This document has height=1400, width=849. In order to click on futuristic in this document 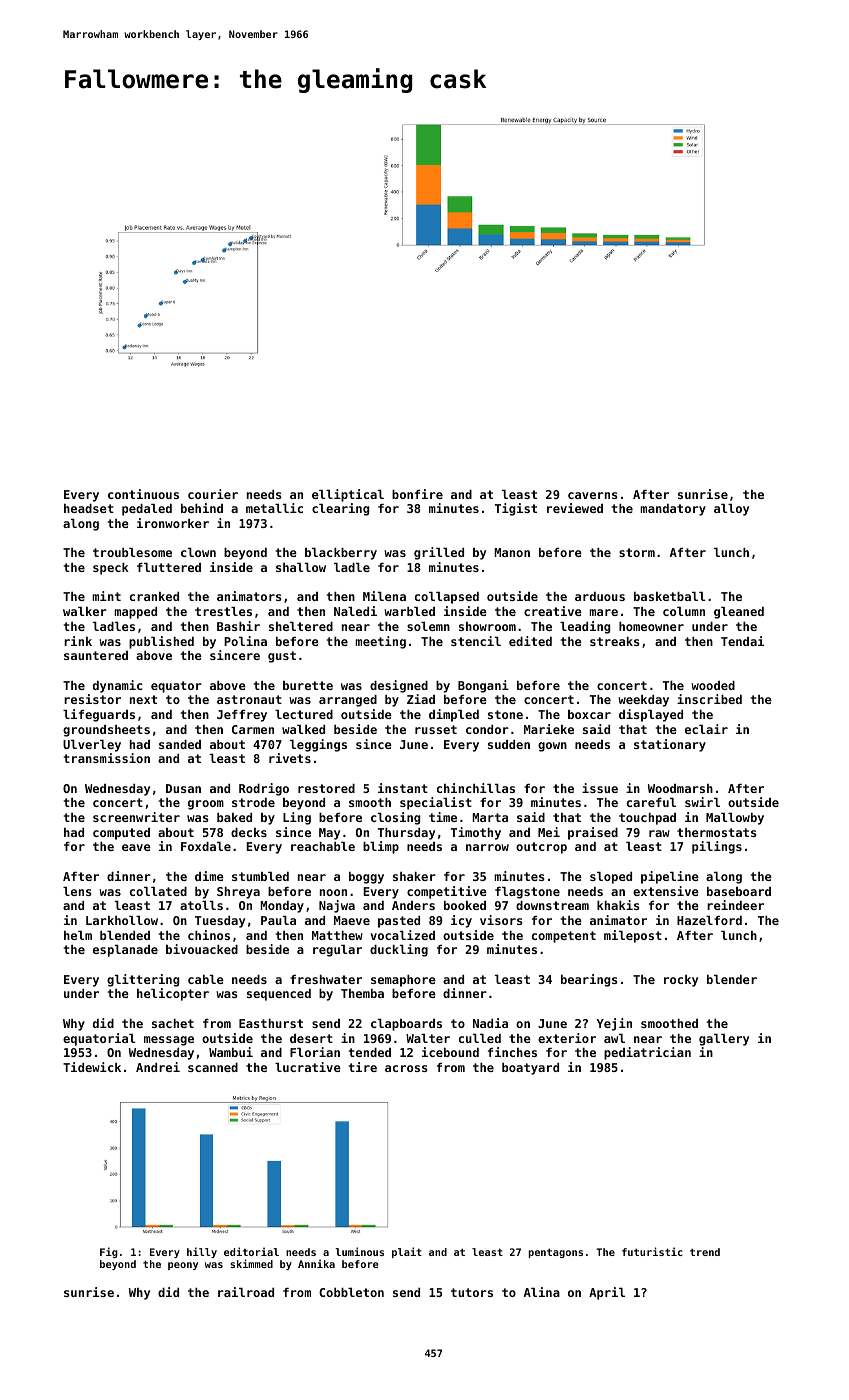, I will do `click(652, 1251)`.
